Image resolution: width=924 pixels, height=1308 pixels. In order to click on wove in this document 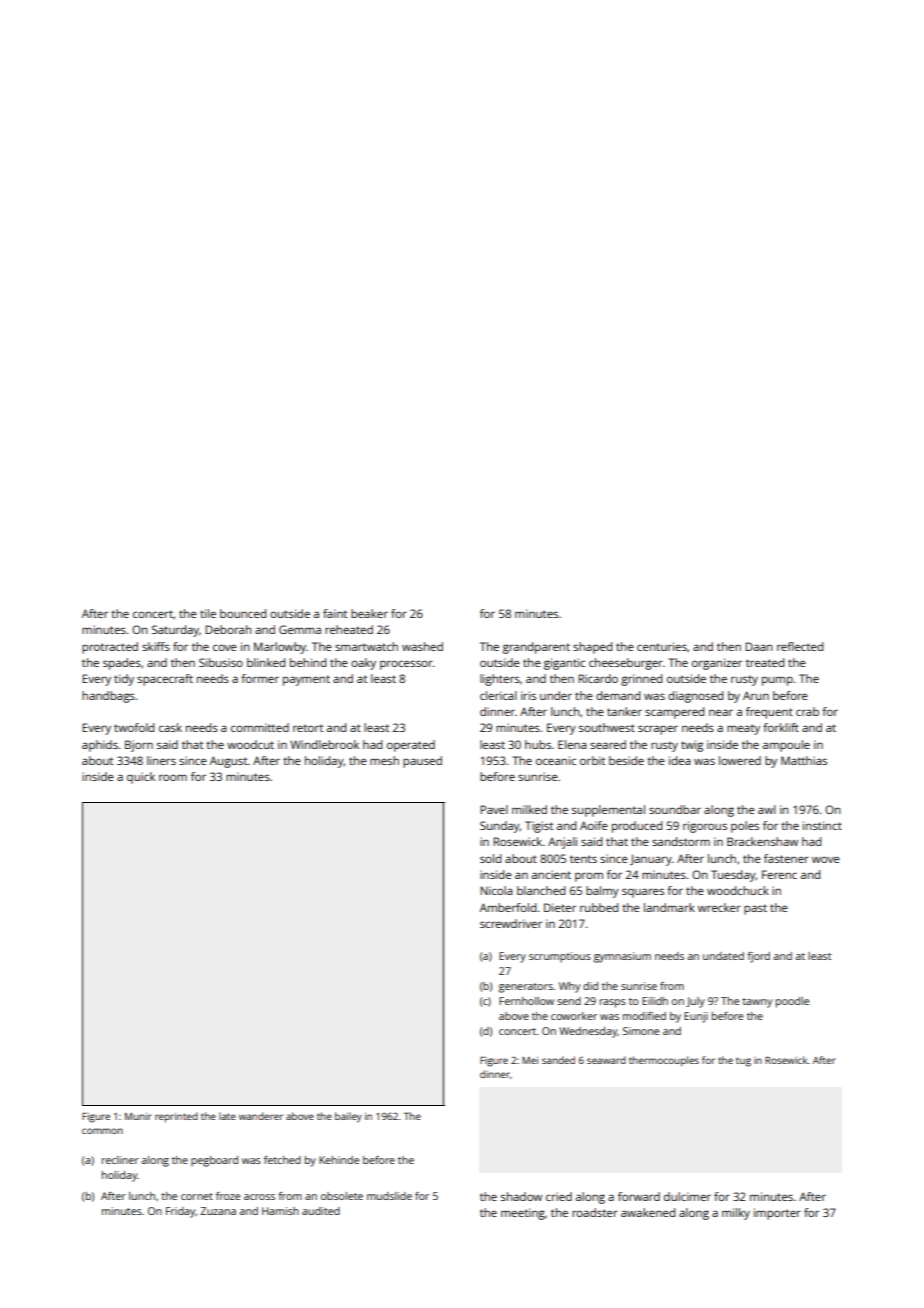, I will do `click(826, 859)`.
